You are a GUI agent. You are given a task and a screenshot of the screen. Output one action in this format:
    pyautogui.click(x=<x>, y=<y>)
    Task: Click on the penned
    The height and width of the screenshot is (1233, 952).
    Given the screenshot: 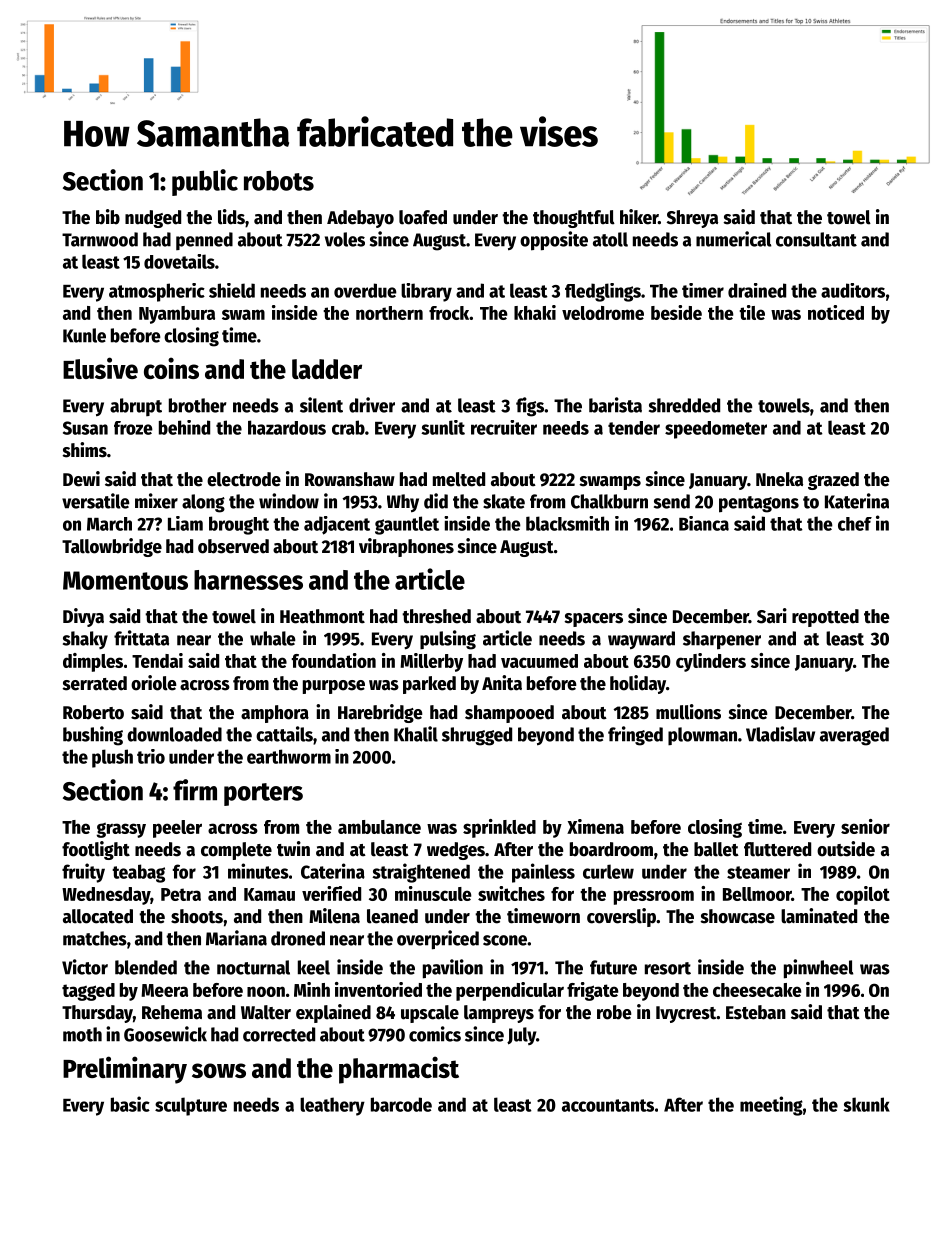 What is the action you would take?
    pyautogui.click(x=204, y=241)
